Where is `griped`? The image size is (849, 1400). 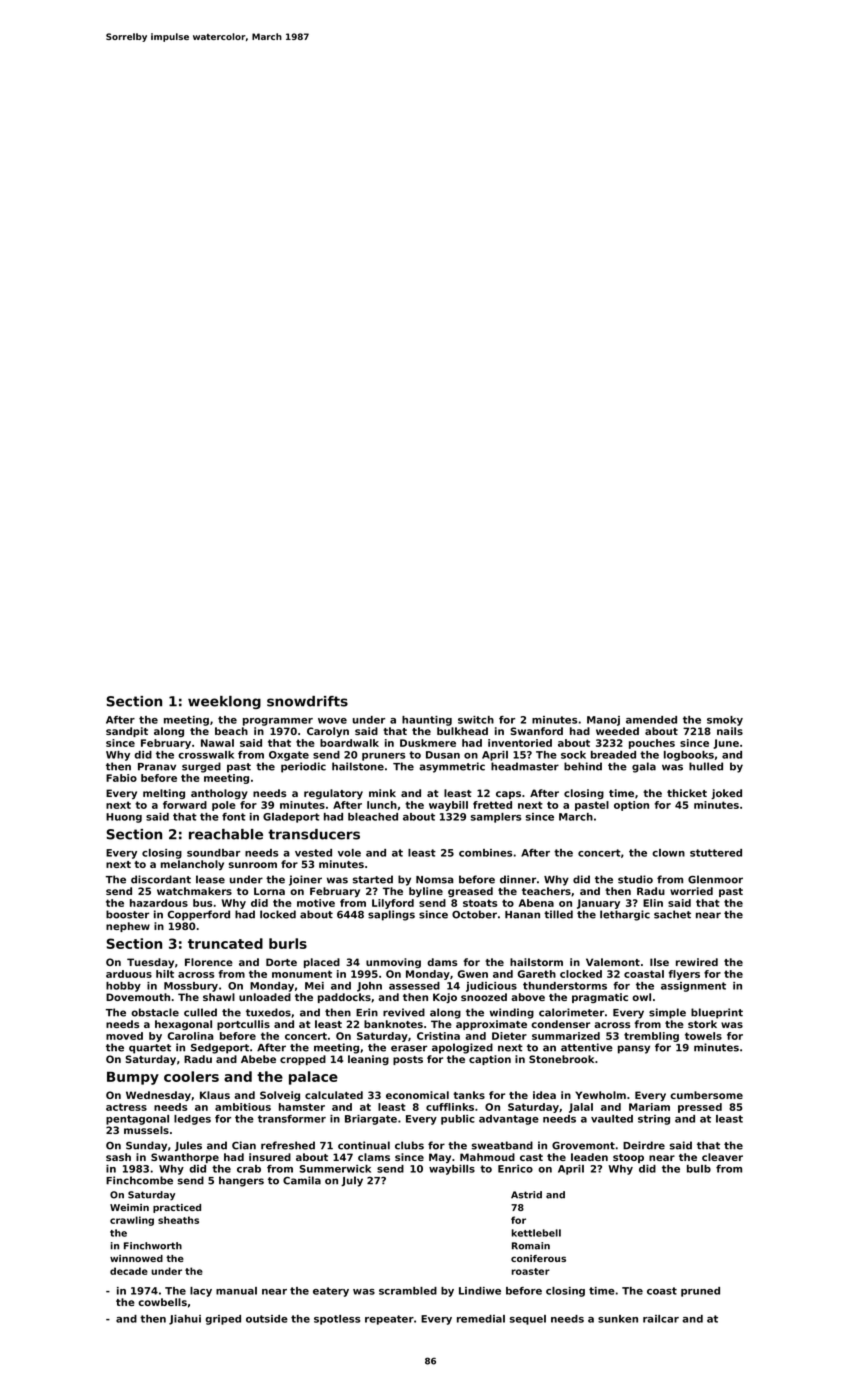 griped is located at coordinates (223, 1320).
